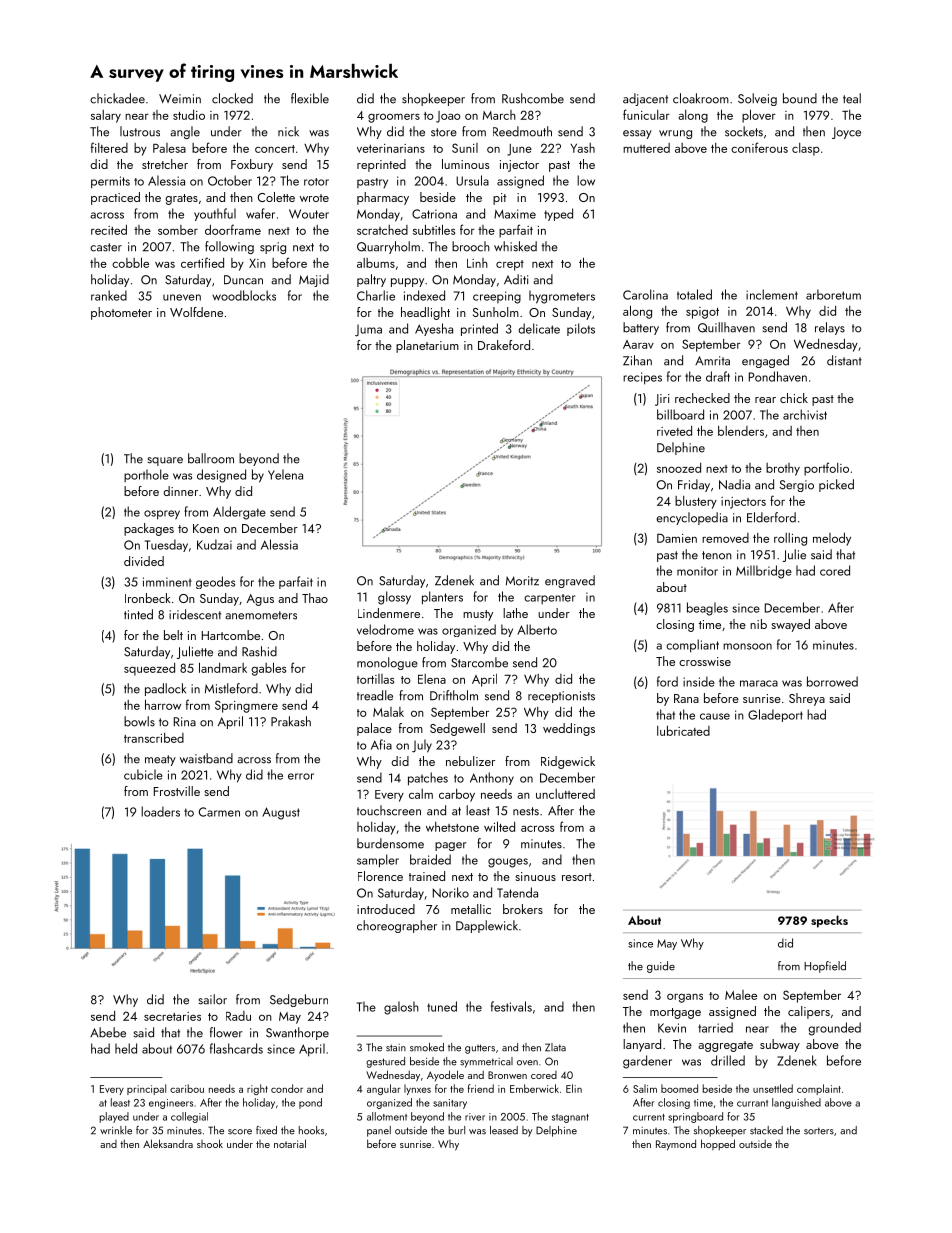  What do you see at coordinates (268, 669) in the screenshot?
I see `gables` at bounding box center [268, 669].
